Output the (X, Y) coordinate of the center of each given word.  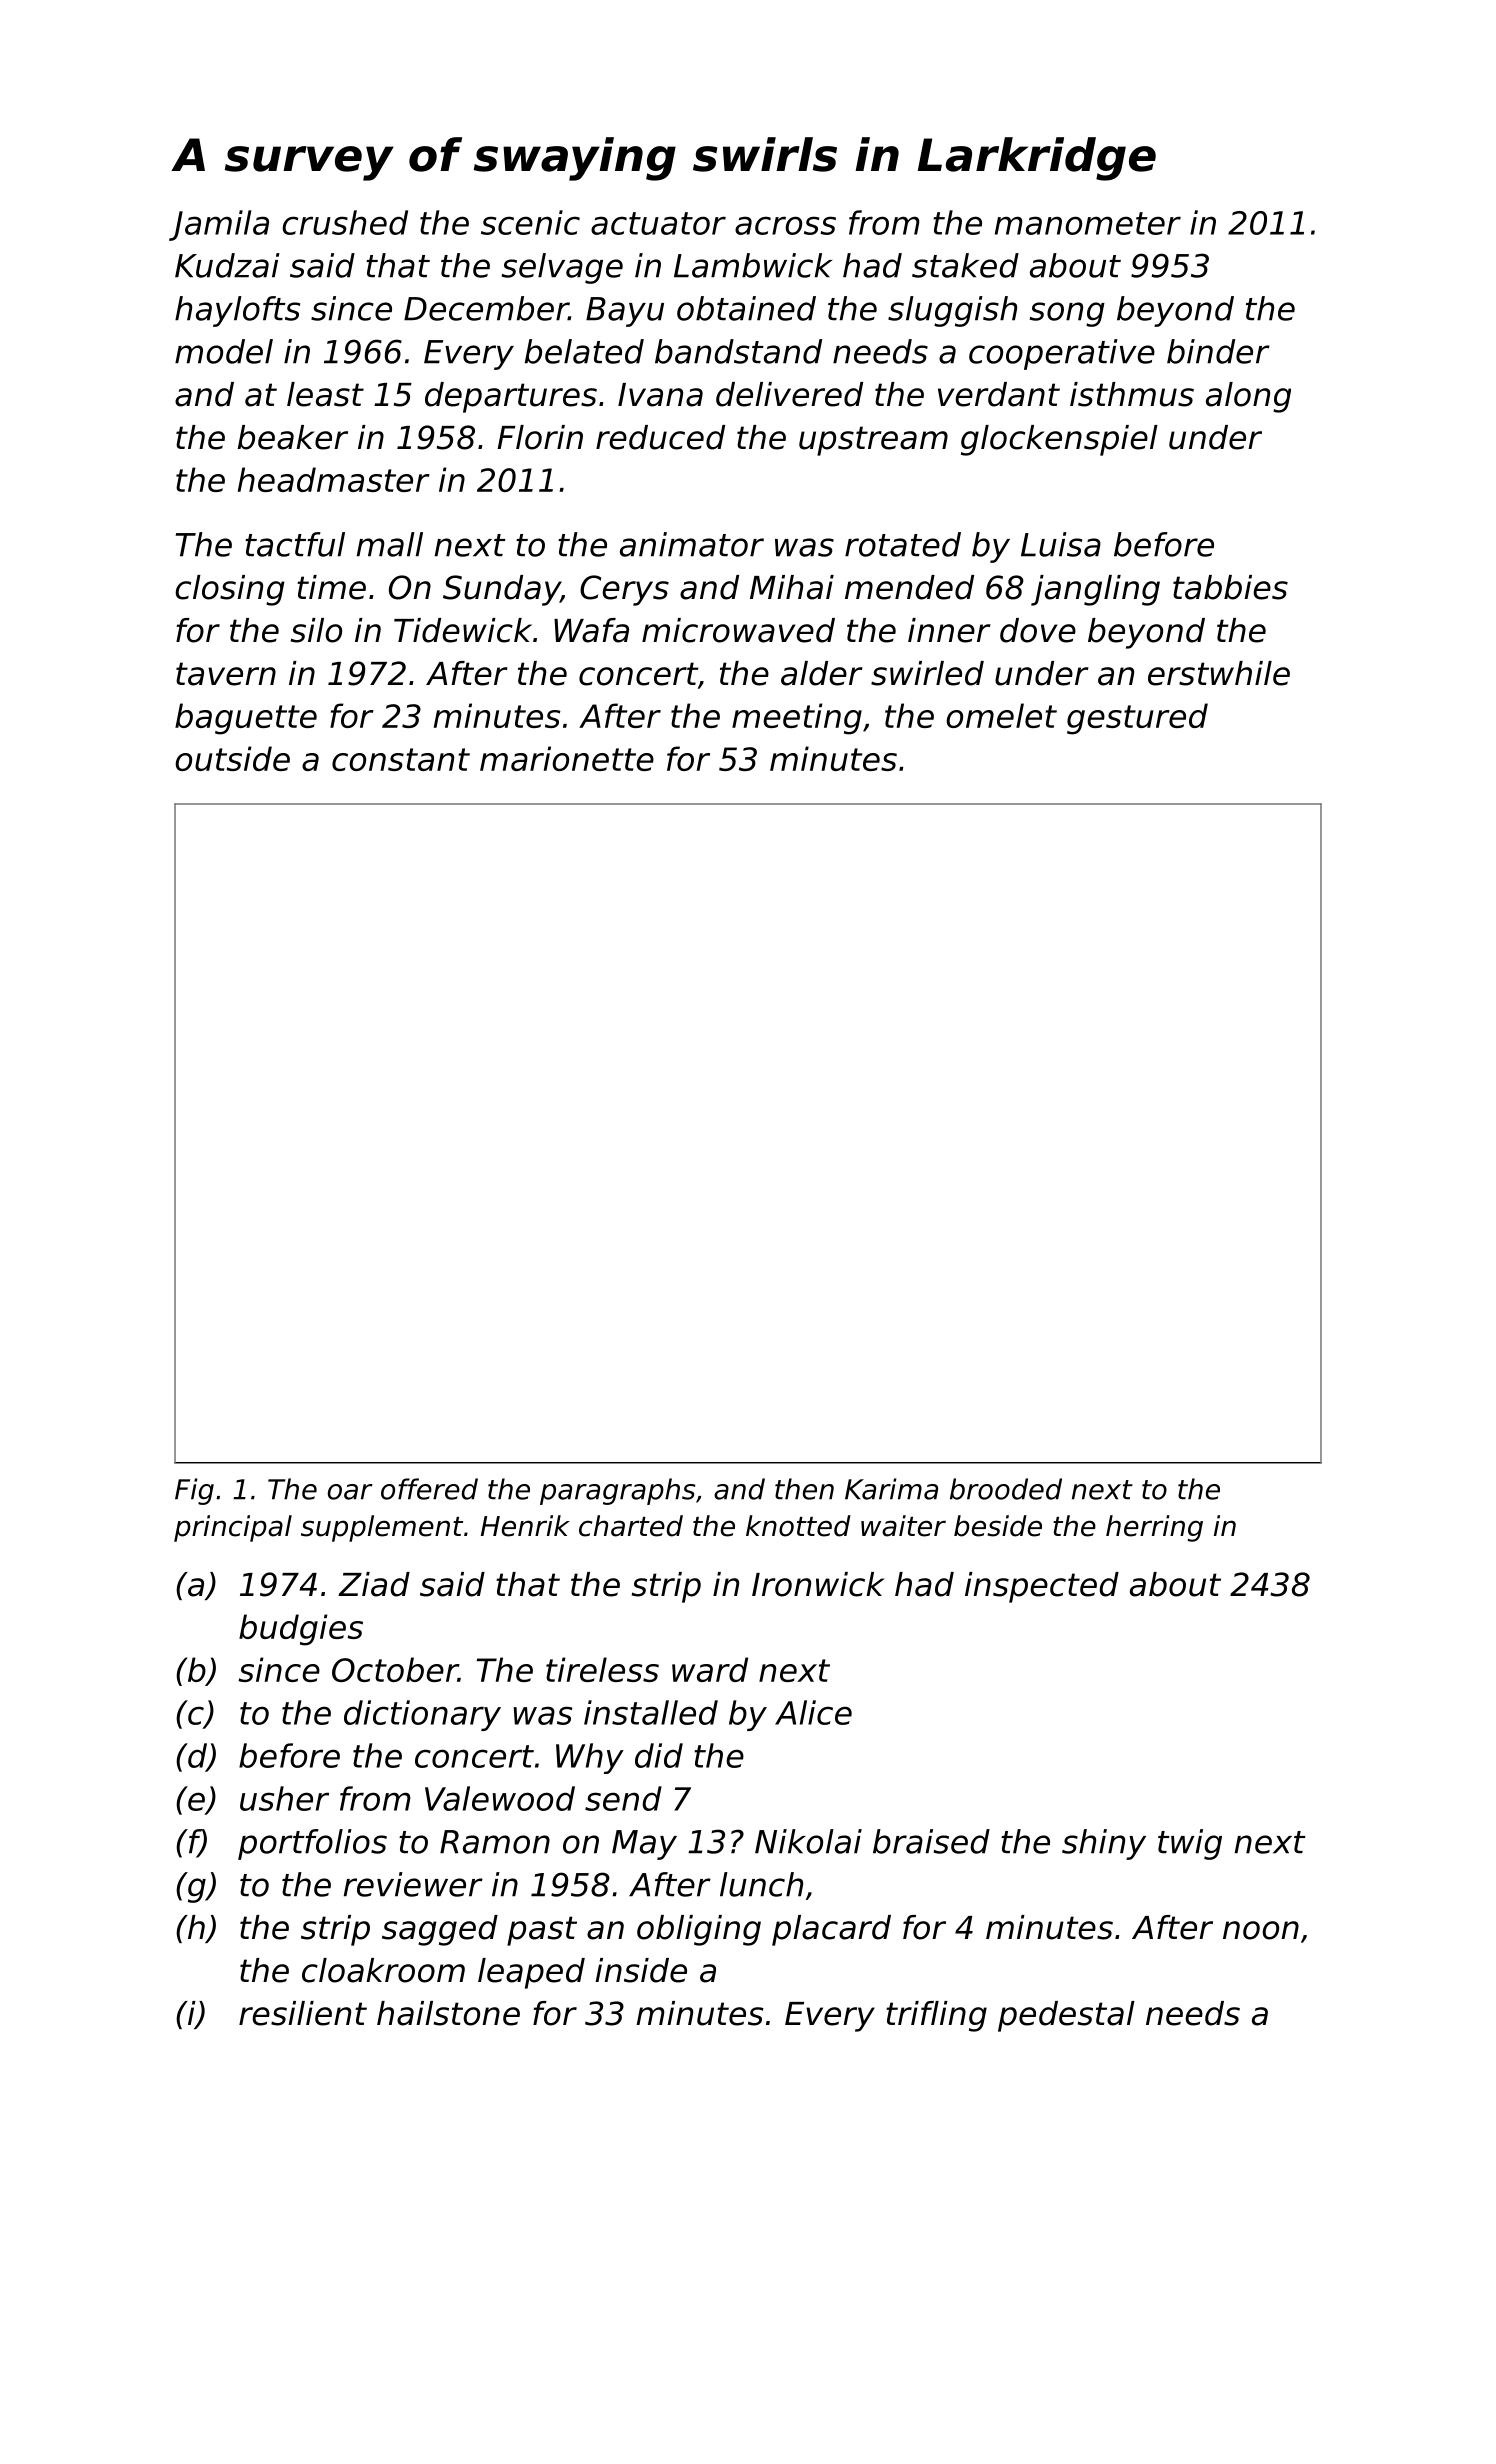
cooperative (1062, 354)
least (325, 394)
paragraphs (618, 1491)
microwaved (738, 630)
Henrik (525, 1526)
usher (284, 1798)
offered (429, 1489)
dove (1038, 630)
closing (230, 590)
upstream (873, 441)
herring (1154, 1528)
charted (631, 1526)
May (644, 1845)
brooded (1006, 1489)
